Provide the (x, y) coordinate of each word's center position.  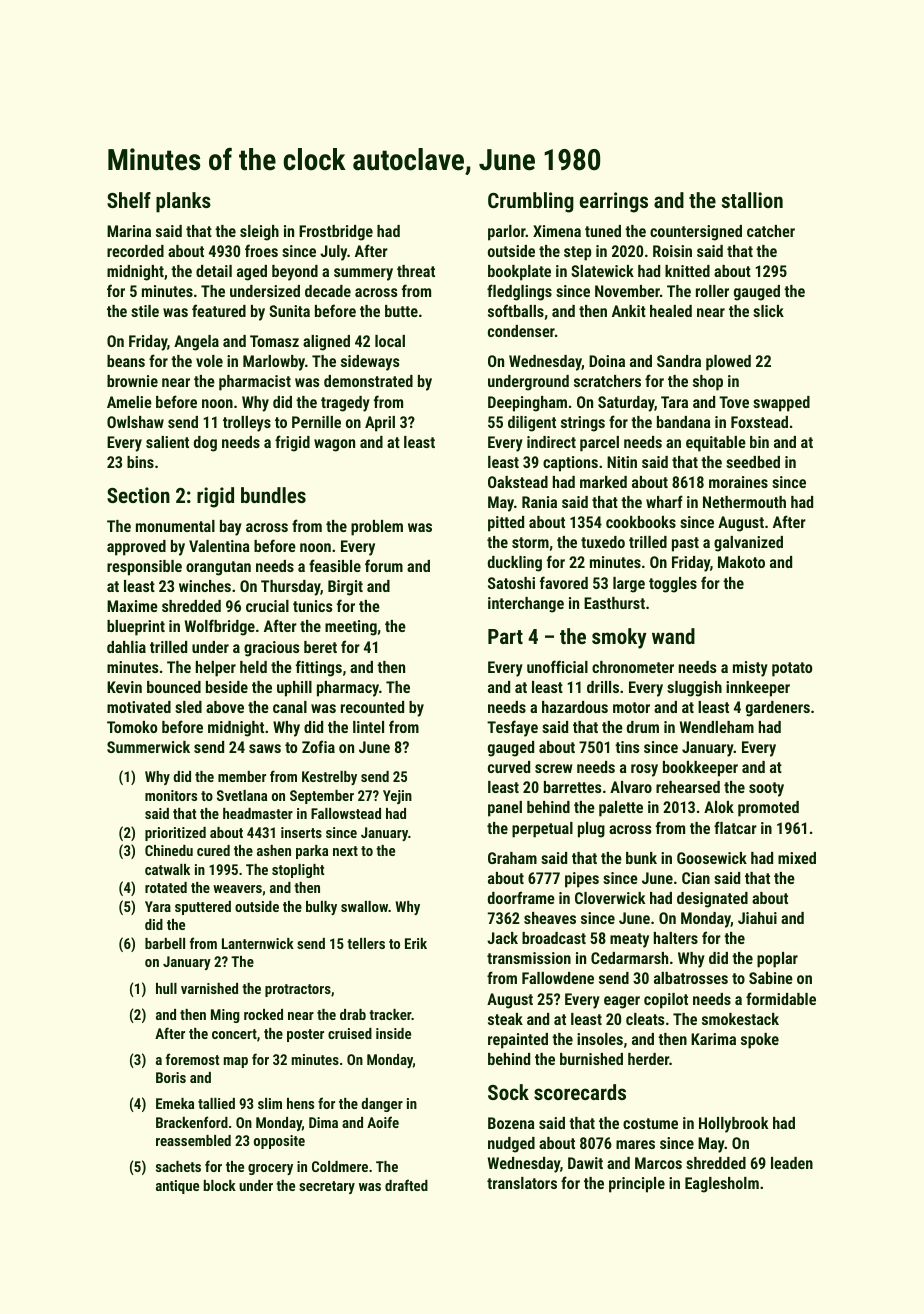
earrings (614, 202)
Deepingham (527, 404)
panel (505, 809)
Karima (713, 1039)
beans (126, 361)
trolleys (247, 424)
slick (768, 311)
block (220, 1185)
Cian (696, 878)
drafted (406, 1185)
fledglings (519, 292)
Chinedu (169, 850)
